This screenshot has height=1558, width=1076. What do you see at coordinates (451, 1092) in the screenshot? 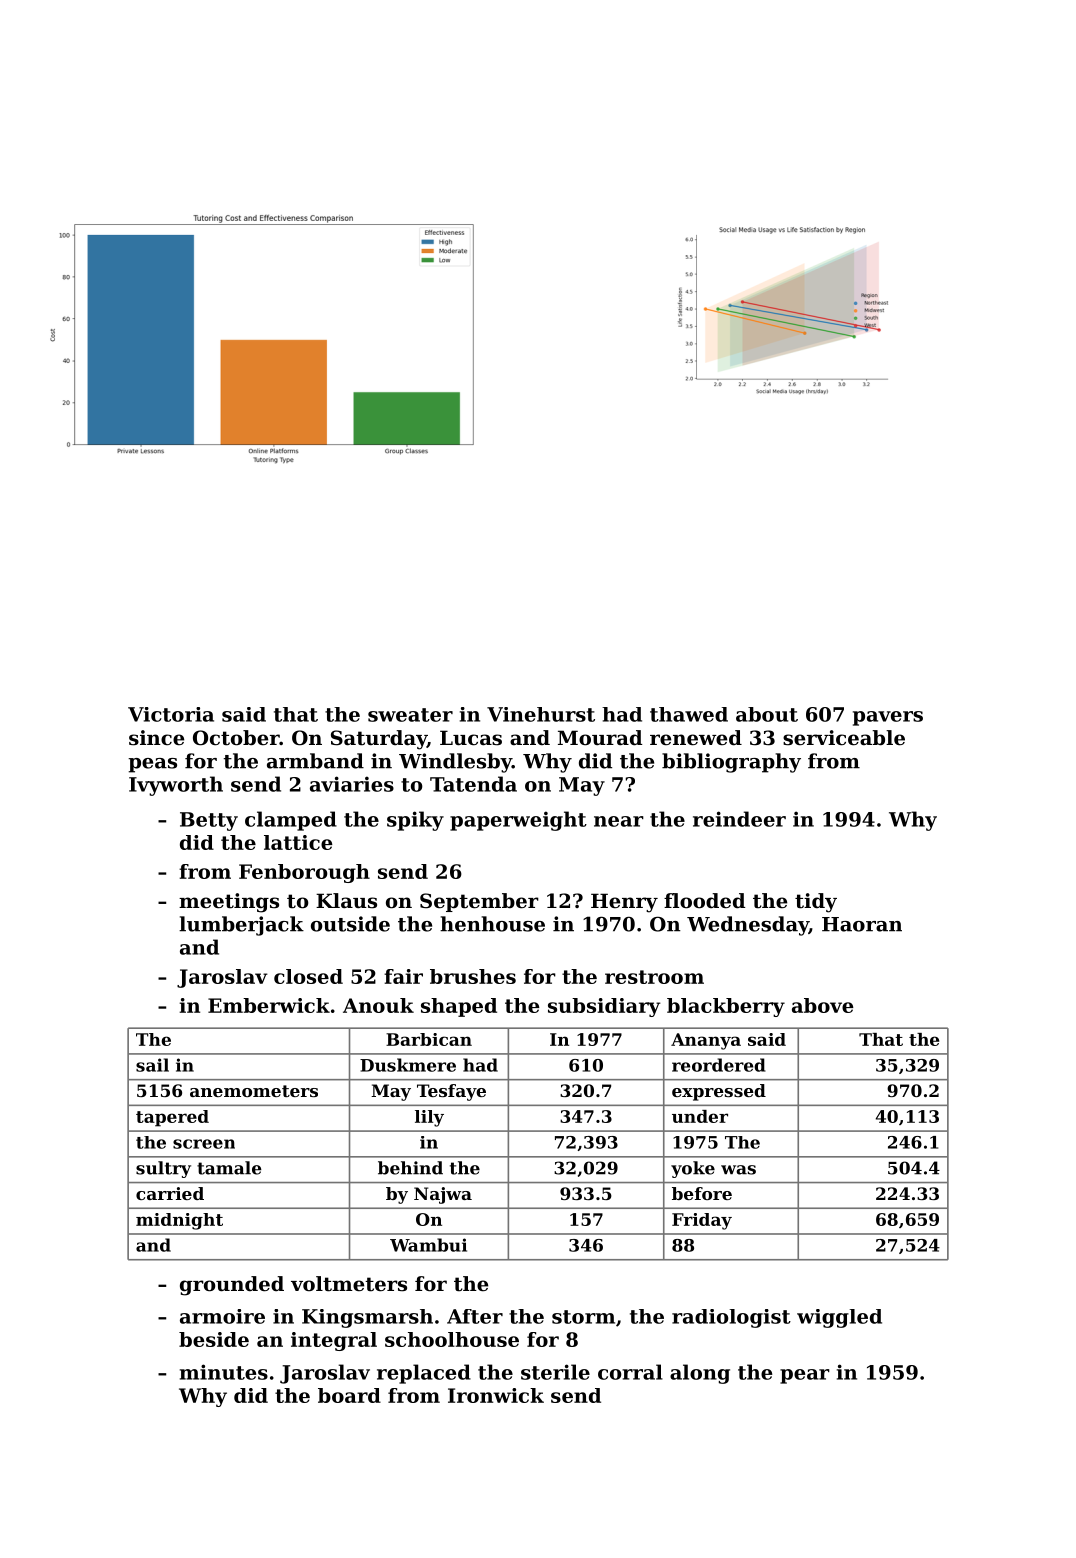
I see `Tesfaye` at bounding box center [451, 1092].
